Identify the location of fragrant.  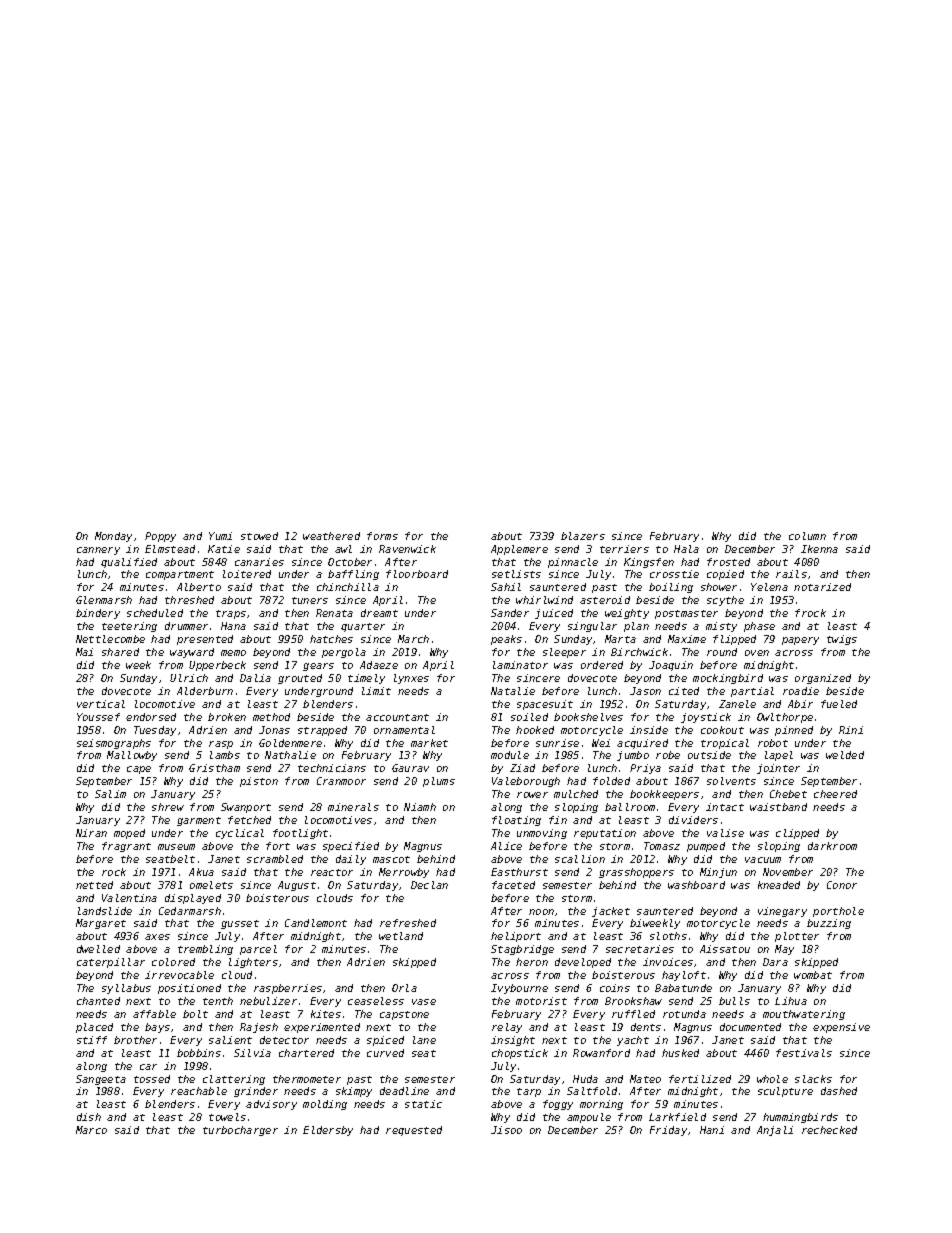
(126, 847).
